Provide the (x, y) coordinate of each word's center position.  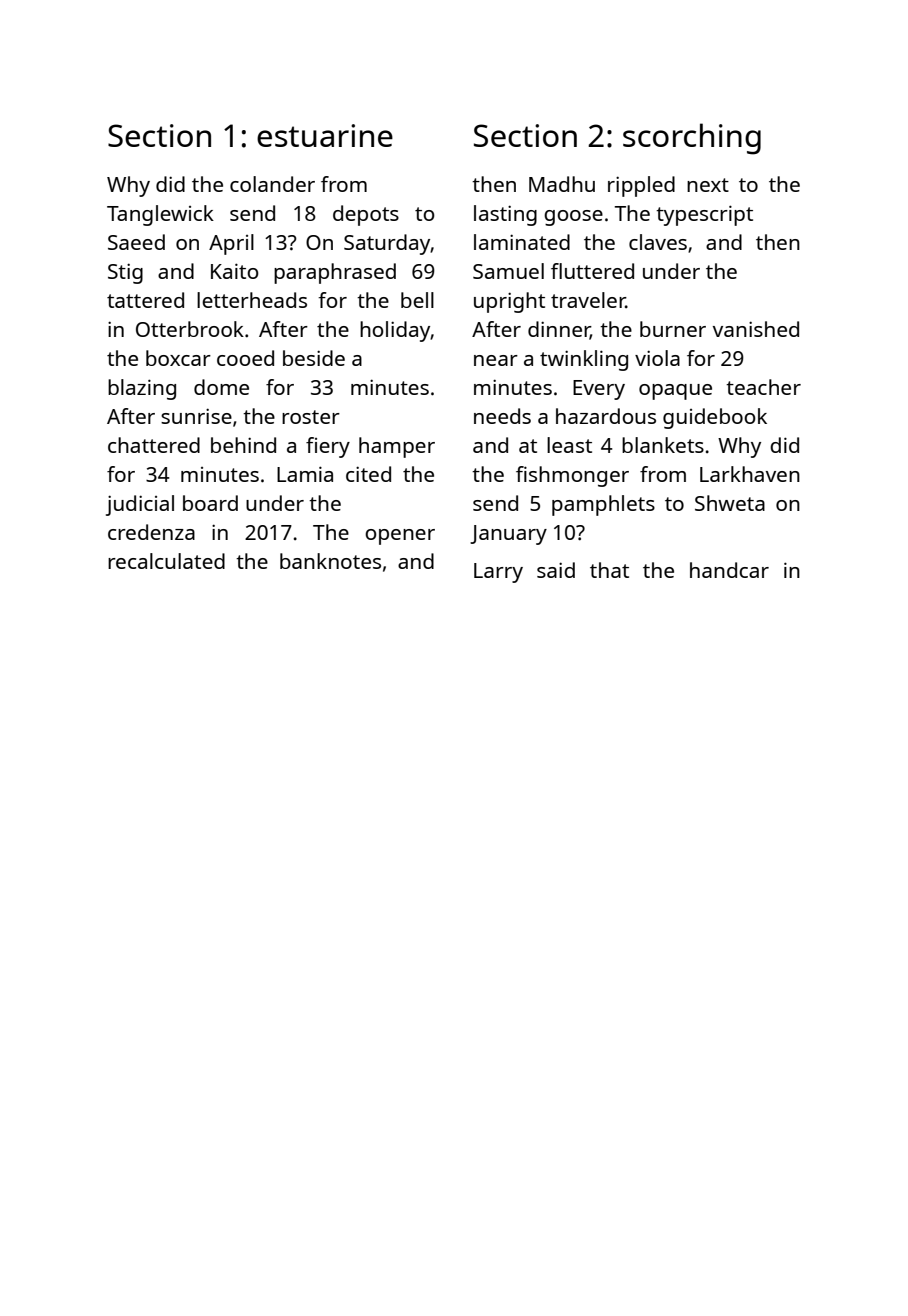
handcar (729, 570)
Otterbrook (190, 329)
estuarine (325, 135)
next (708, 185)
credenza (151, 532)
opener (400, 537)
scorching (692, 139)
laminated (522, 242)
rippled (641, 186)
